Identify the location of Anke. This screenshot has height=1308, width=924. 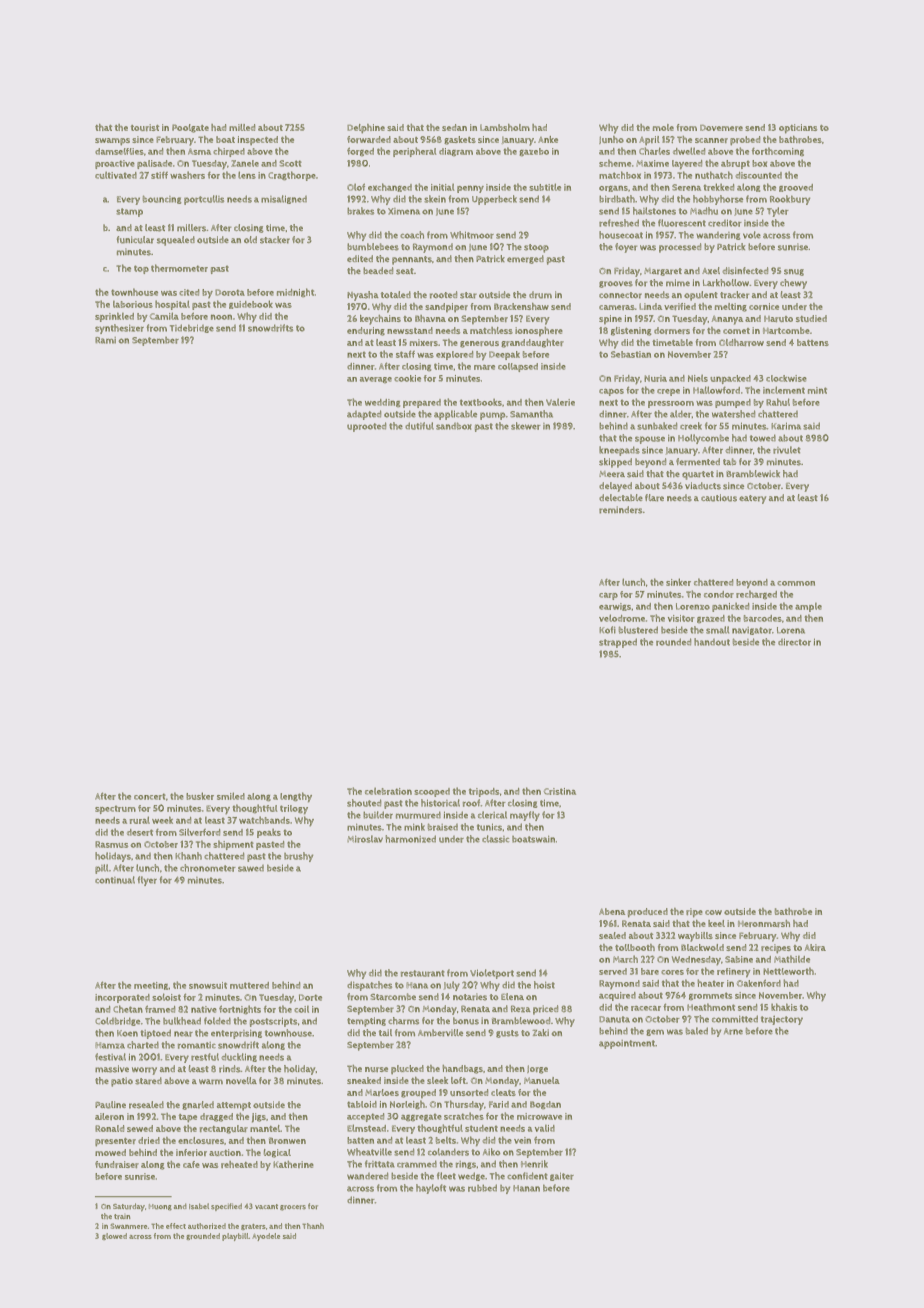
(548, 139).
